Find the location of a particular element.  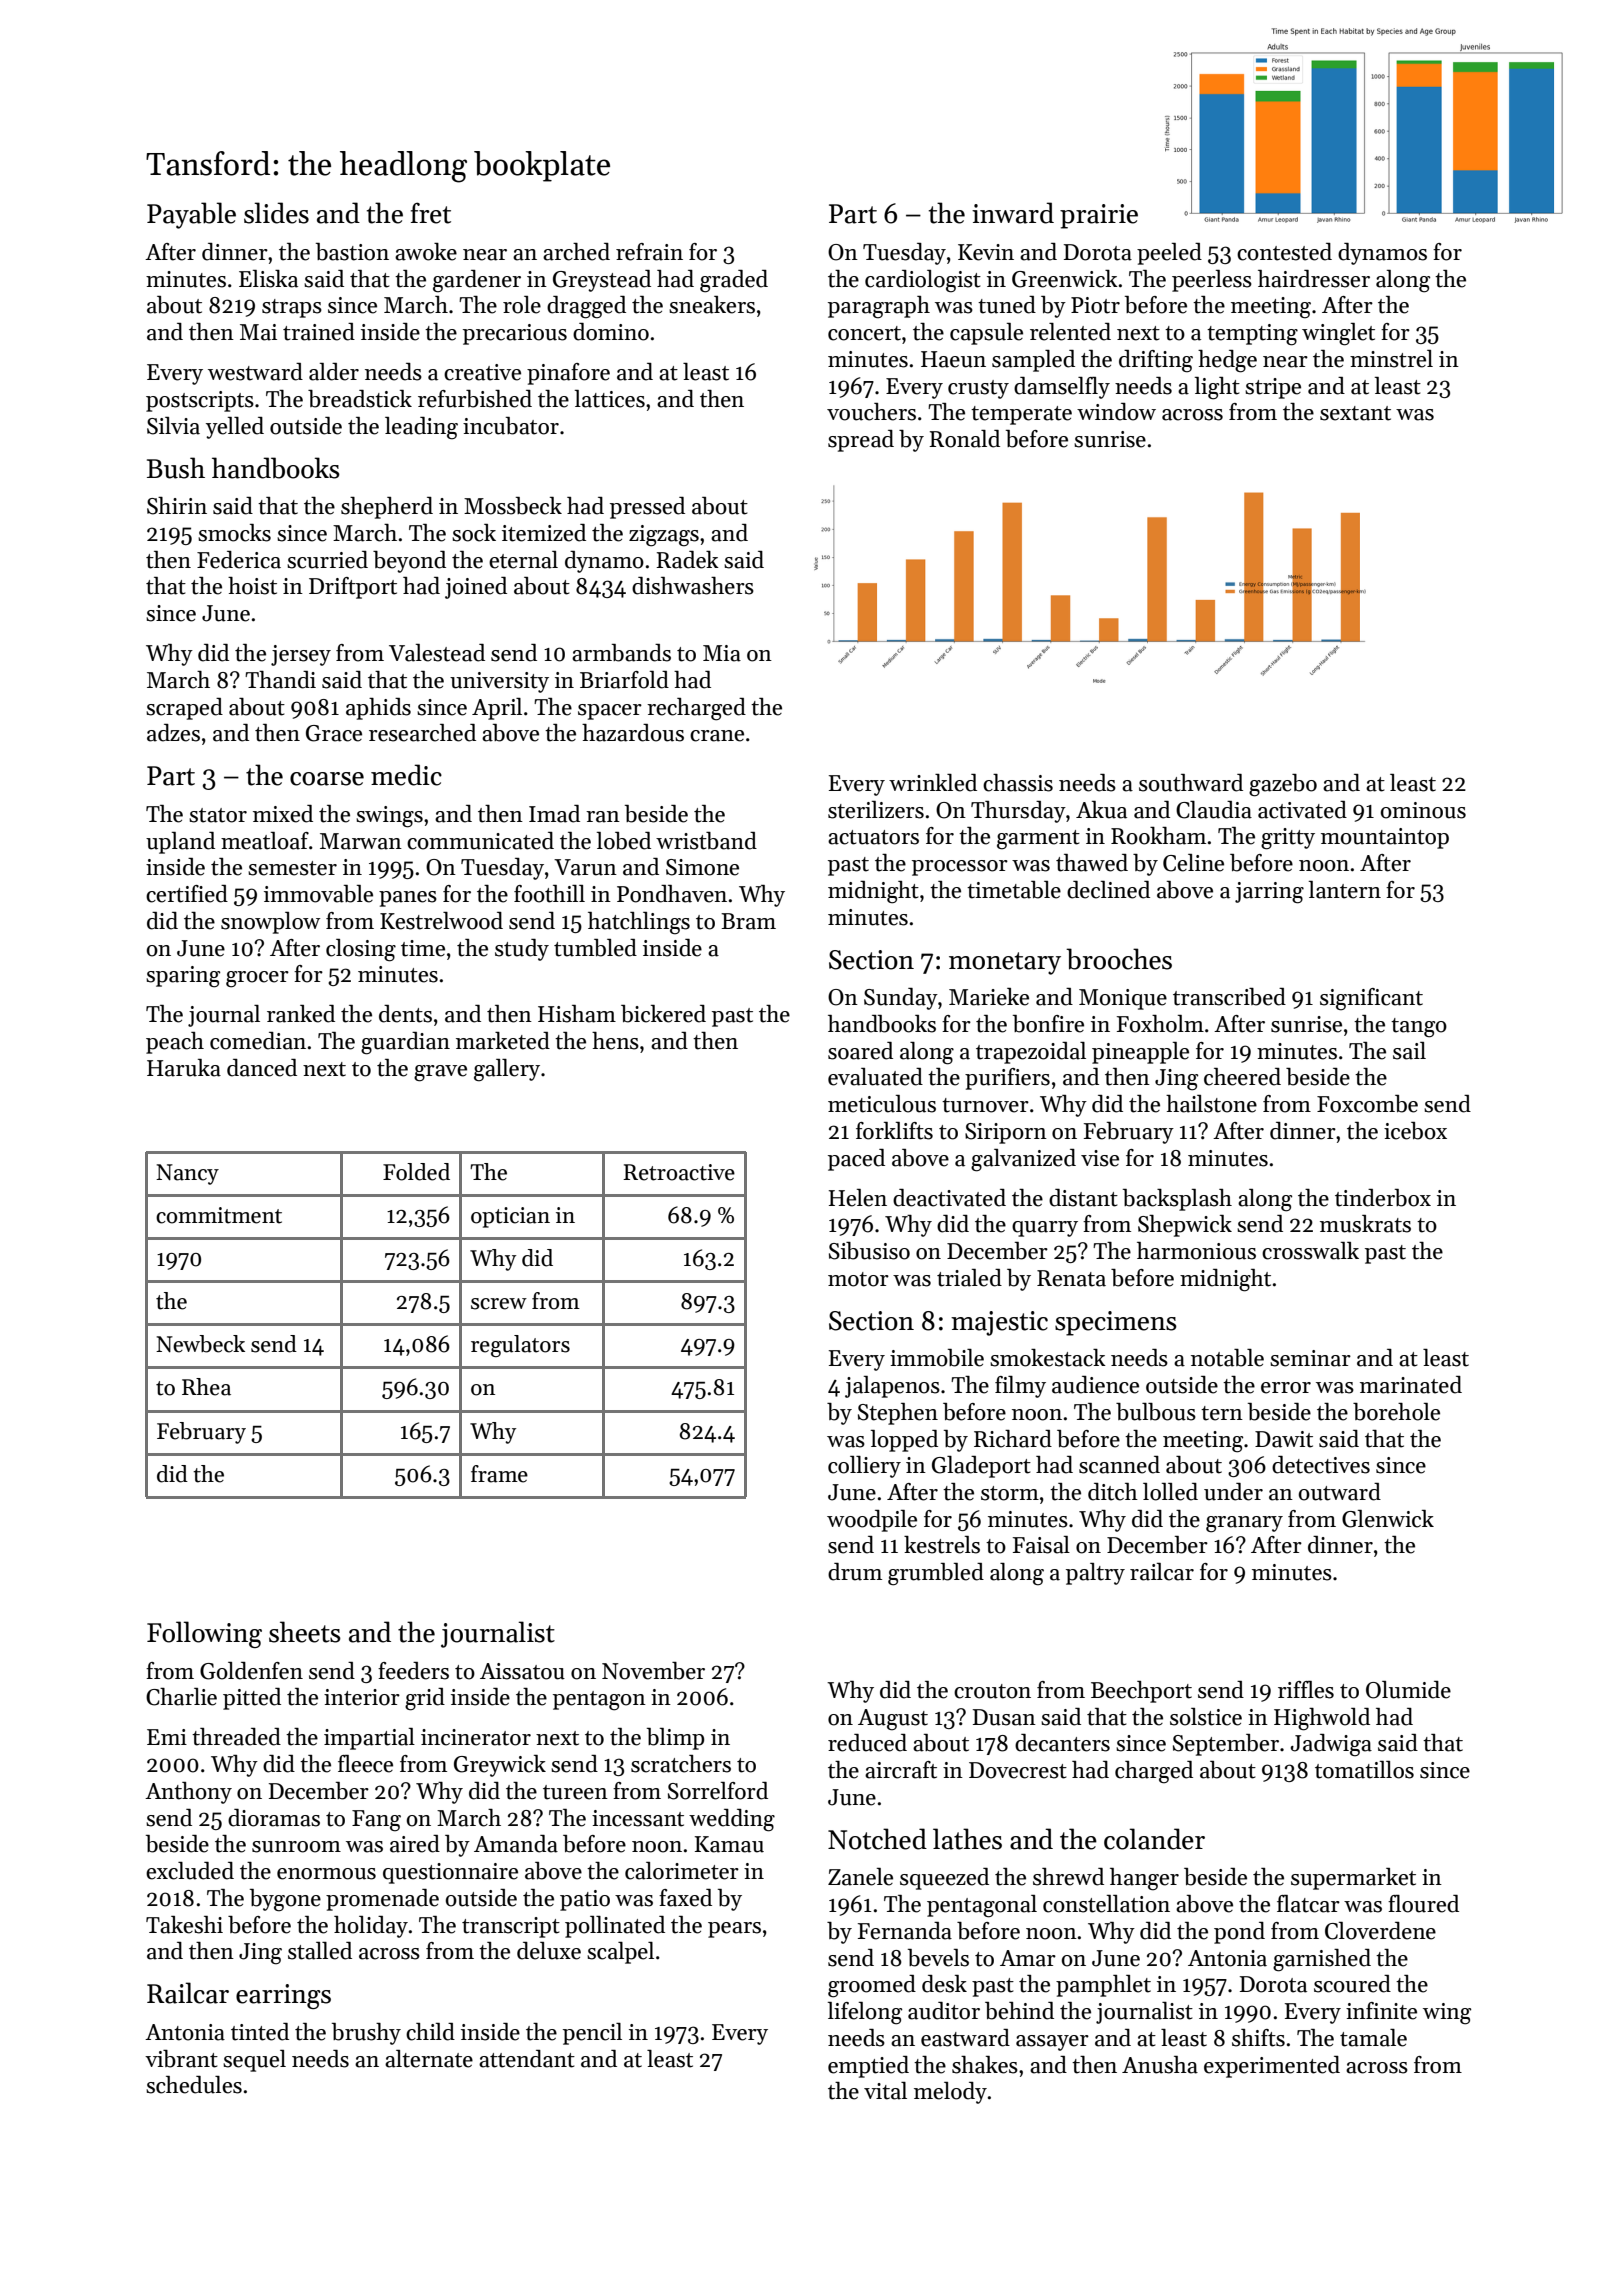

Bram is located at coordinates (748, 921).
